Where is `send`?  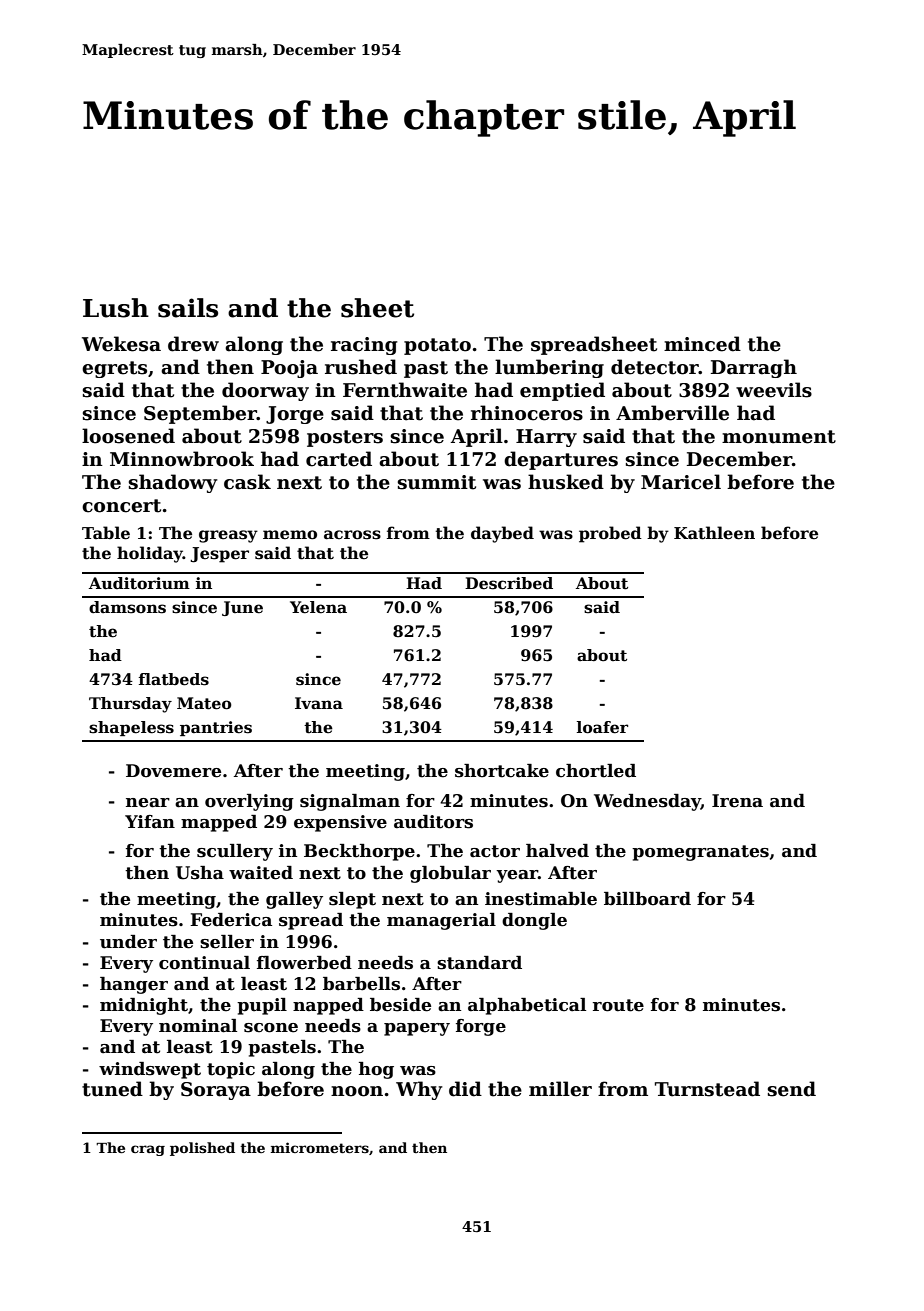
send is located at coordinates (791, 1089).
